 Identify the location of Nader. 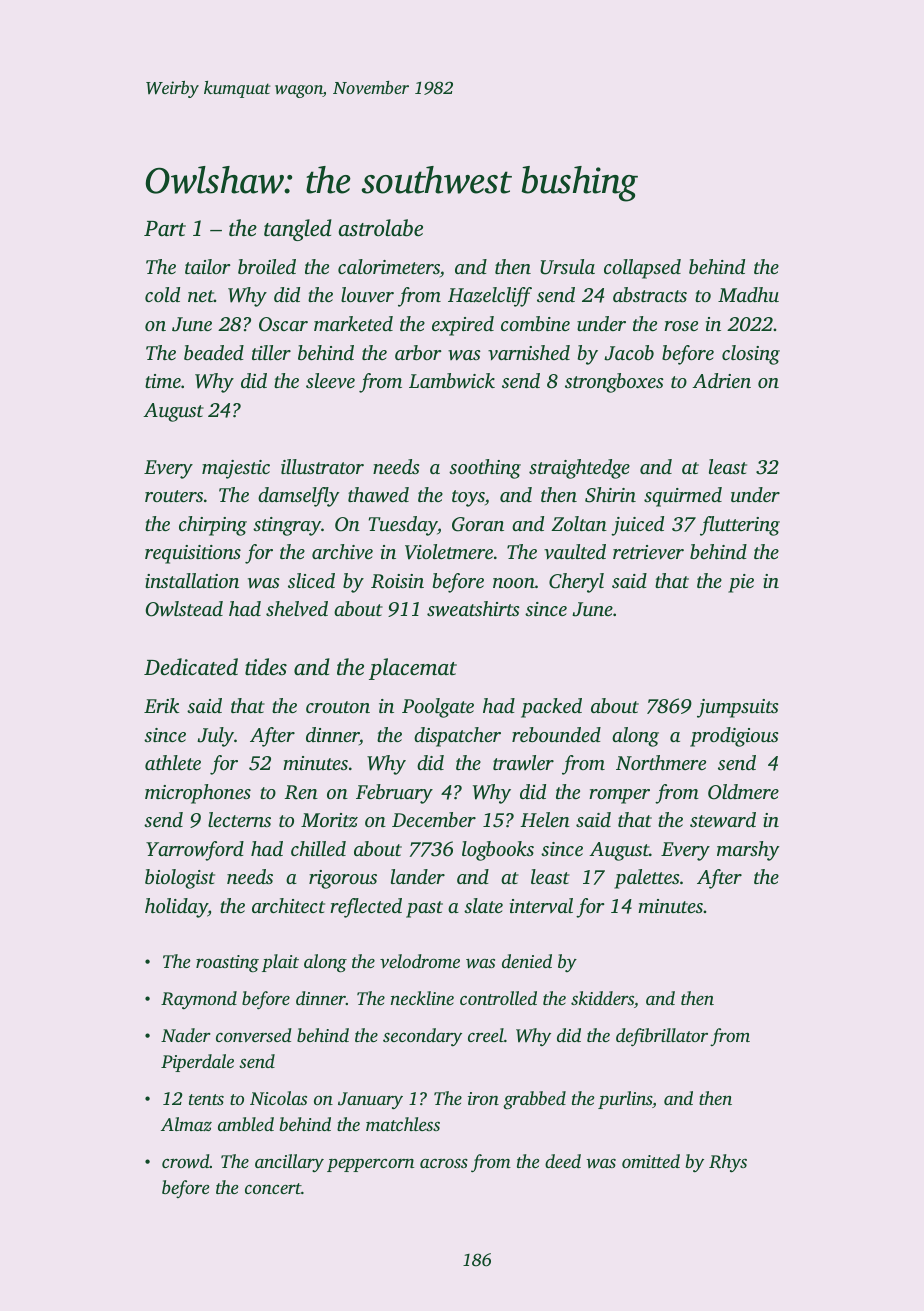
(186, 1035).
